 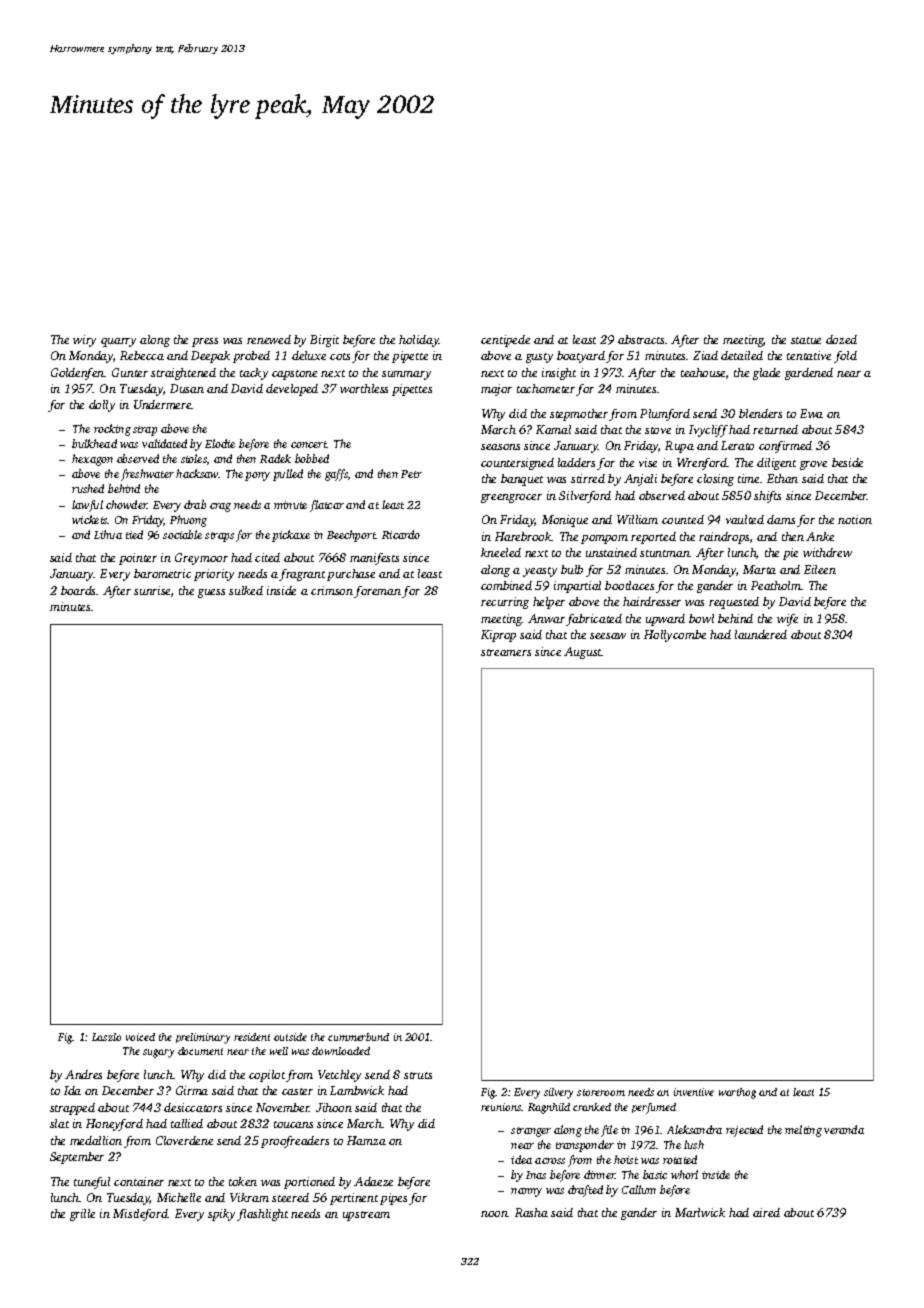 I want to click on streamers, so click(x=506, y=652).
